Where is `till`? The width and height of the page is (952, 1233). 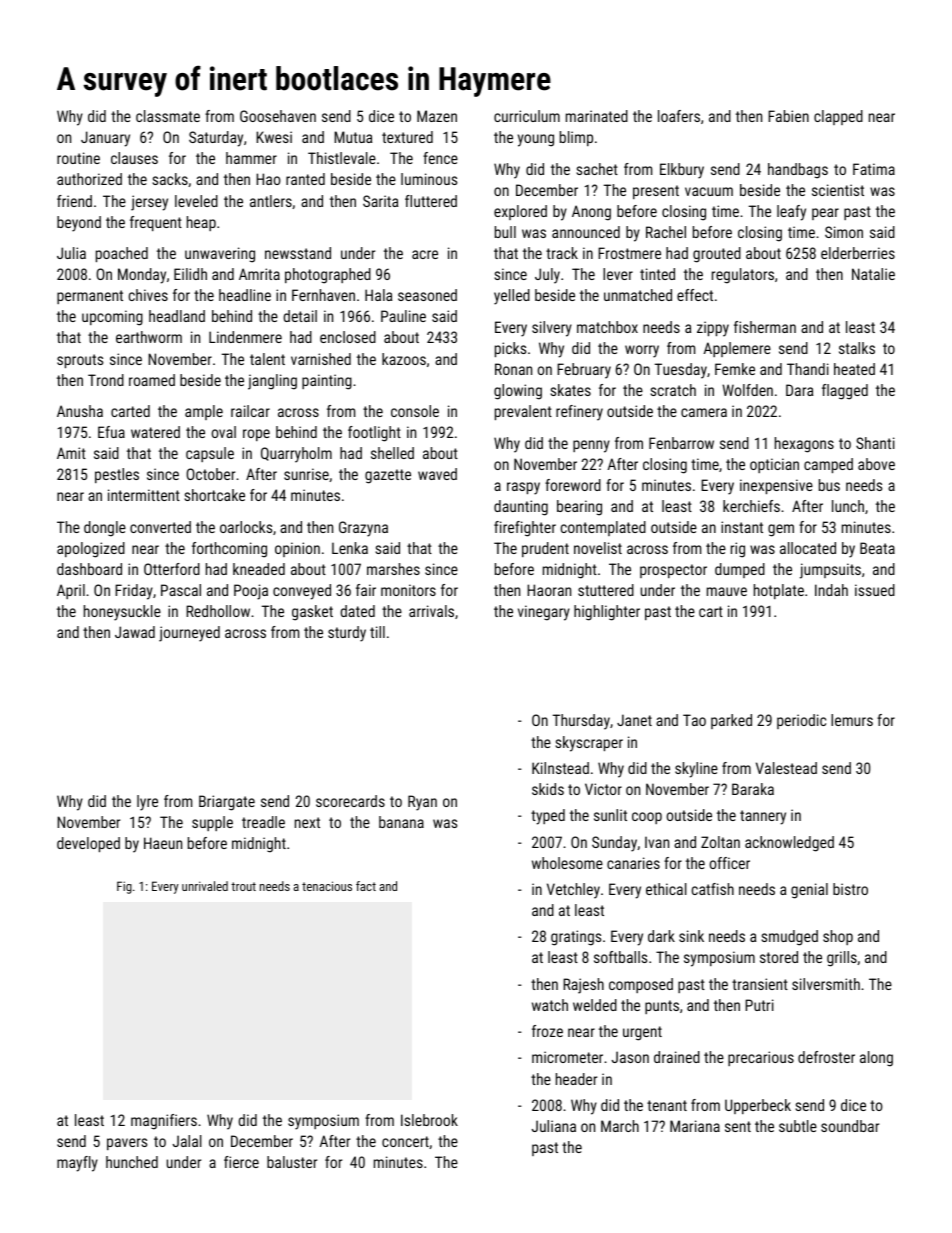
till is located at coordinates (377, 632).
